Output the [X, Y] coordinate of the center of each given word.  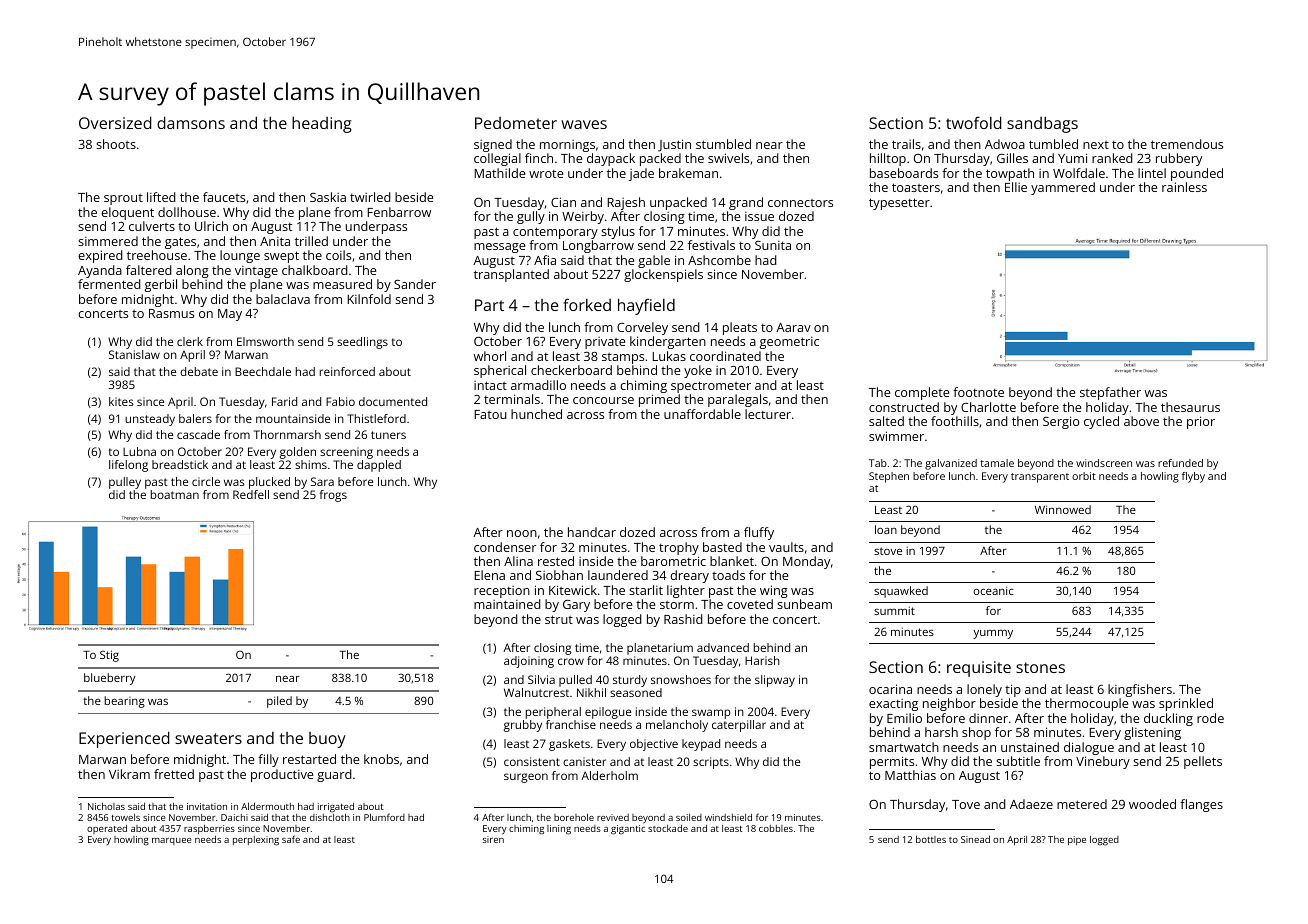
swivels [728, 158]
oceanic [993, 590]
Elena [489, 575]
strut [559, 619]
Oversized [115, 122]
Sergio [1061, 422]
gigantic [628, 830]
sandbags [1042, 125]
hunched [536, 414]
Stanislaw [134, 354]
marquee [172, 841]
